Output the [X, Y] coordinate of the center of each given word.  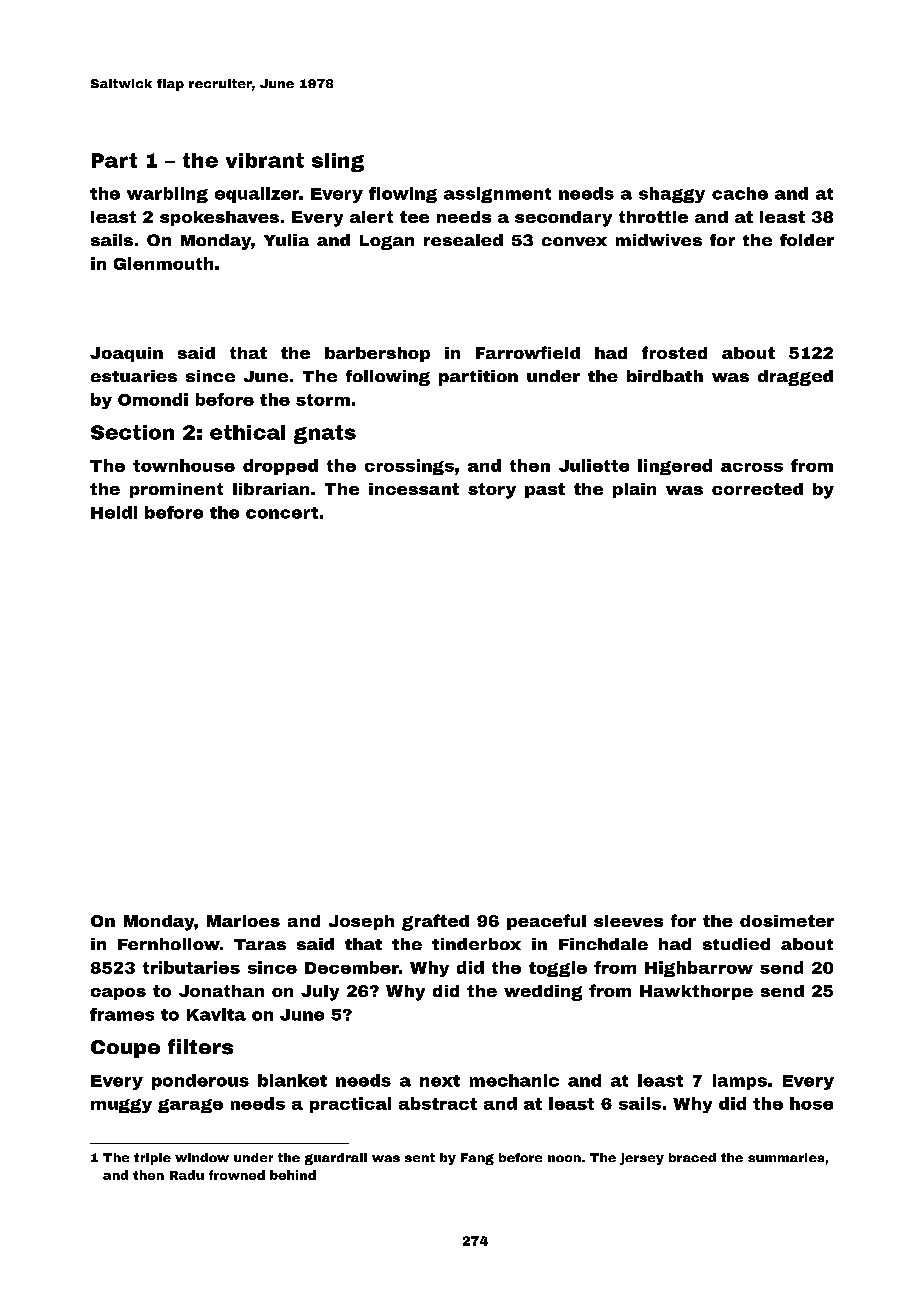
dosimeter [787, 921]
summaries [786, 1157]
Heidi [114, 512]
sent [420, 1157]
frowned [237, 1175]
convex [574, 241]
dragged [795, 378]
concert [282, 513]
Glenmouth [163, 263]
